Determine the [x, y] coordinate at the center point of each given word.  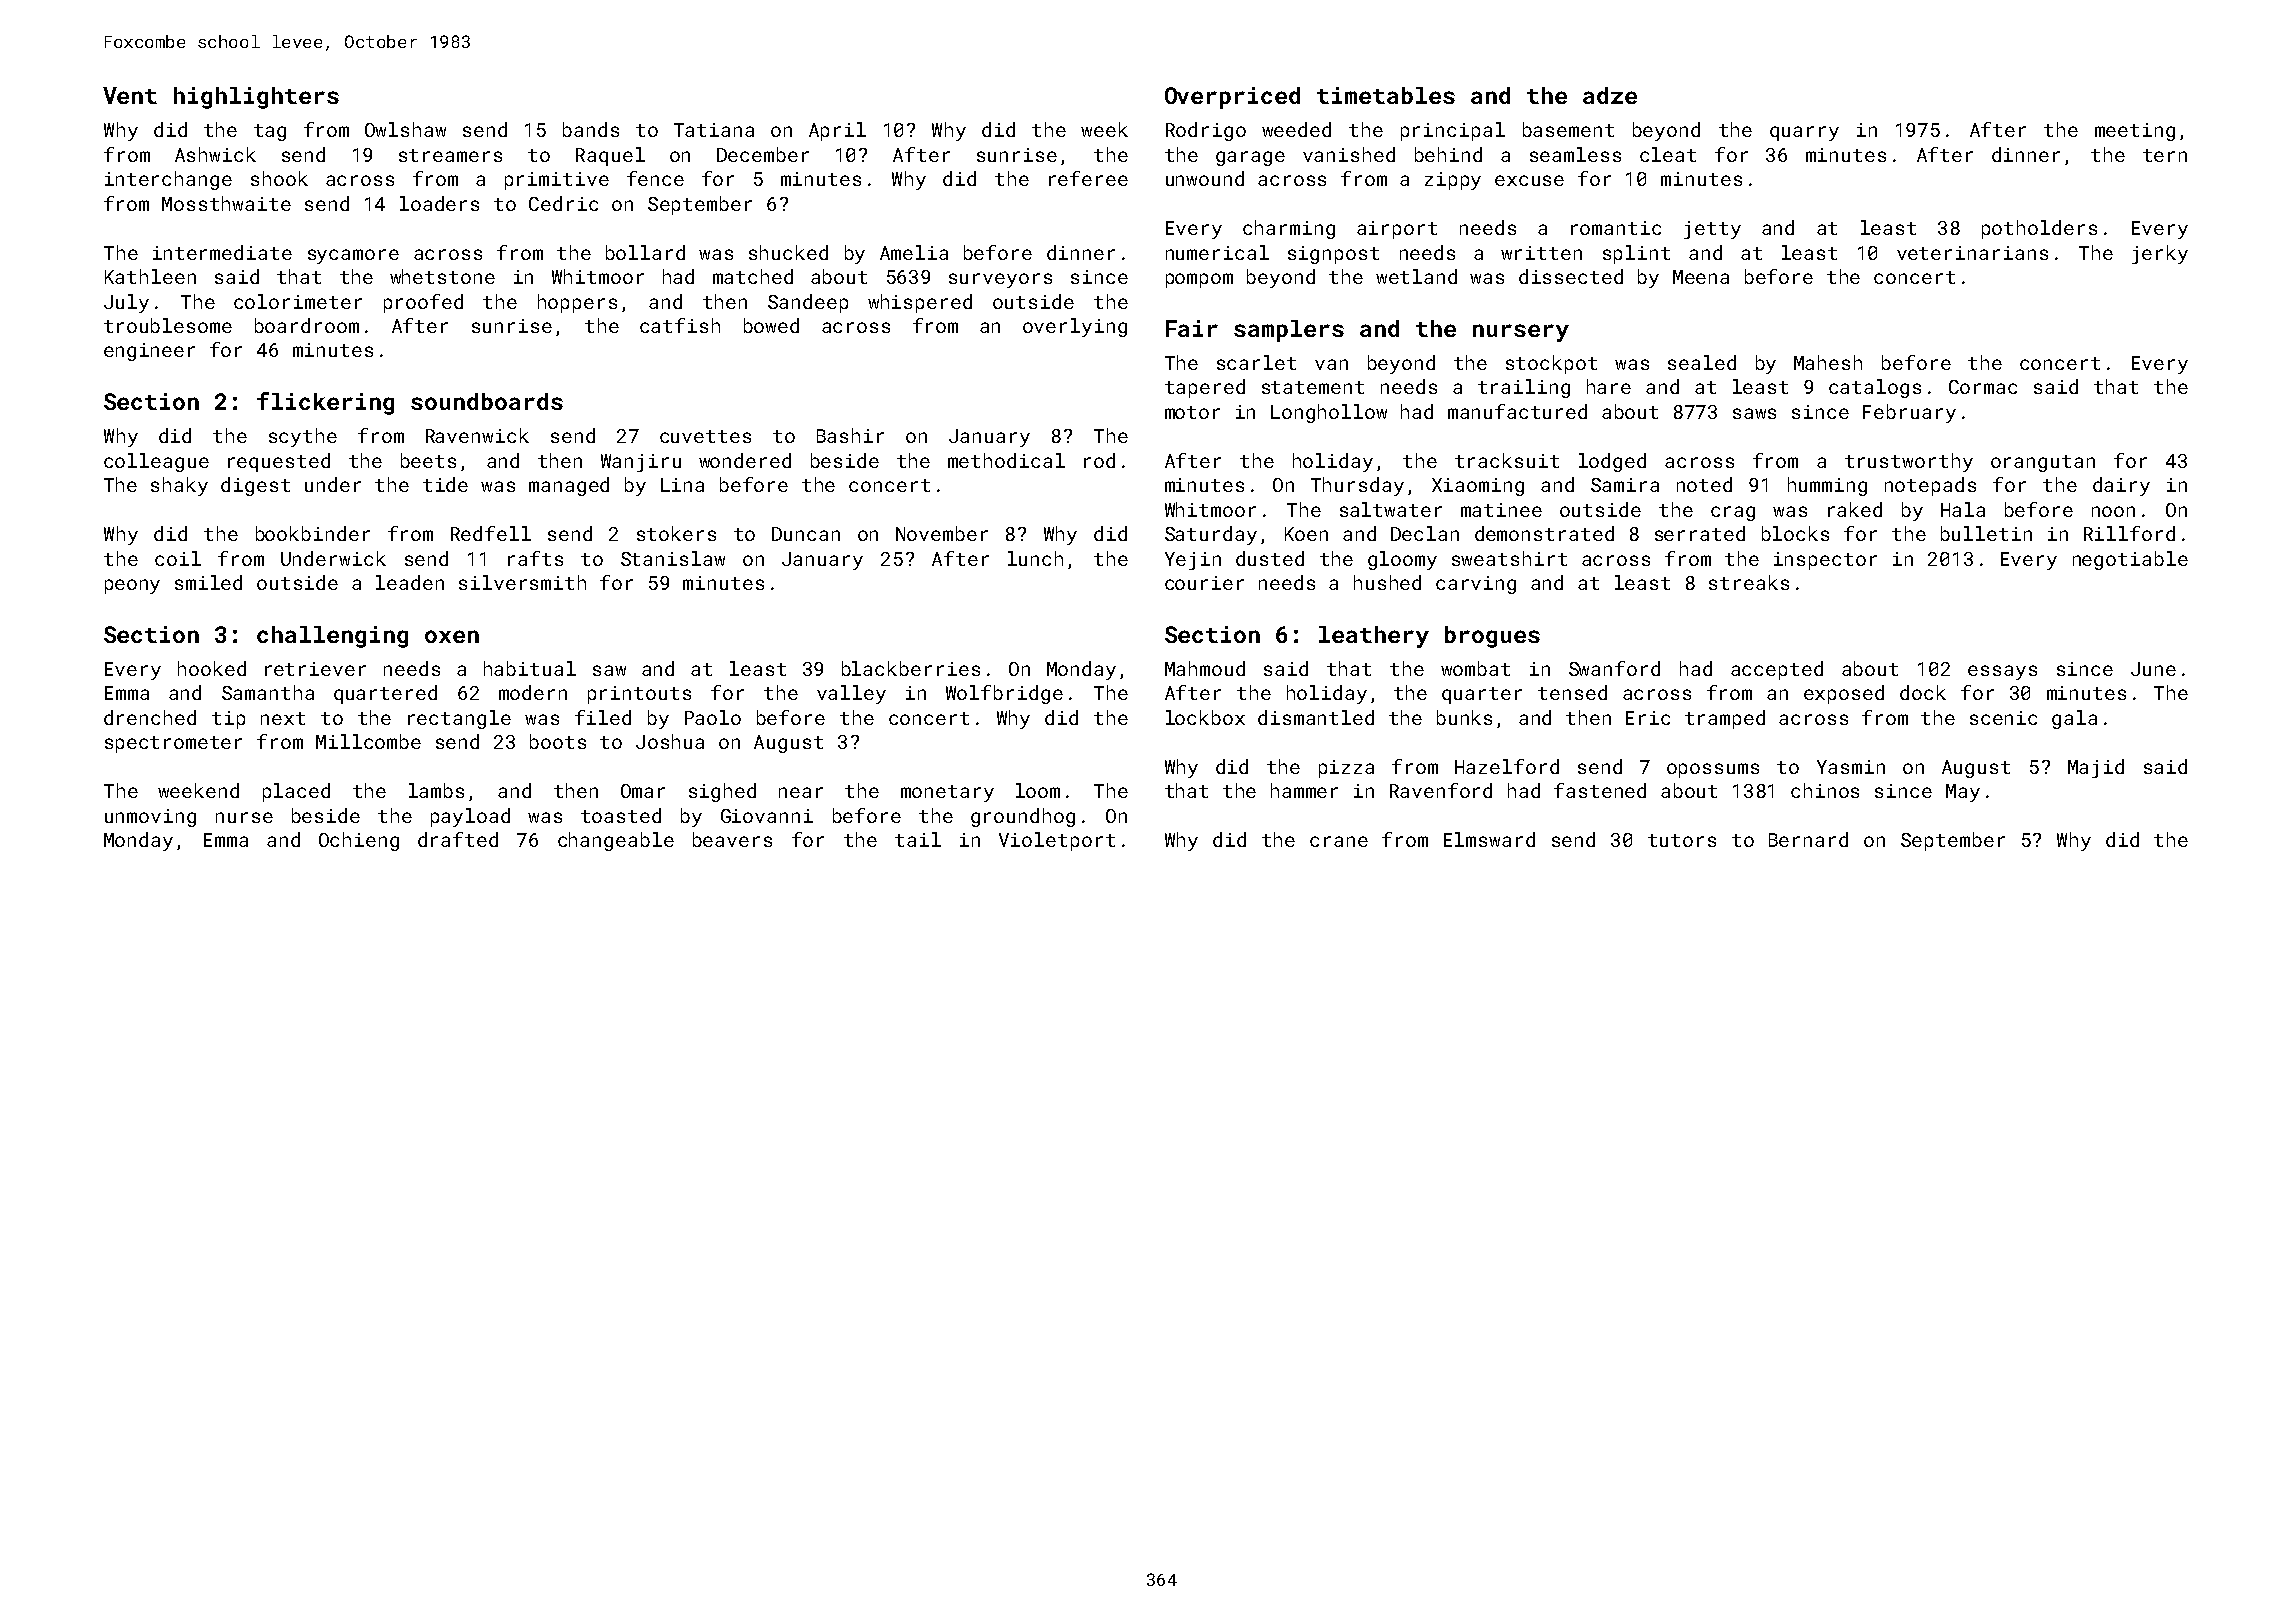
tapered [1205, 388]
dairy [2121, 486]
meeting [2135, 132]
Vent [130, 95]
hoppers [577, 303]
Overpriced [1232, 98]
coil [178, 558]
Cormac [1983, 387]
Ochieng [359, 841]
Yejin [1193, 561]
